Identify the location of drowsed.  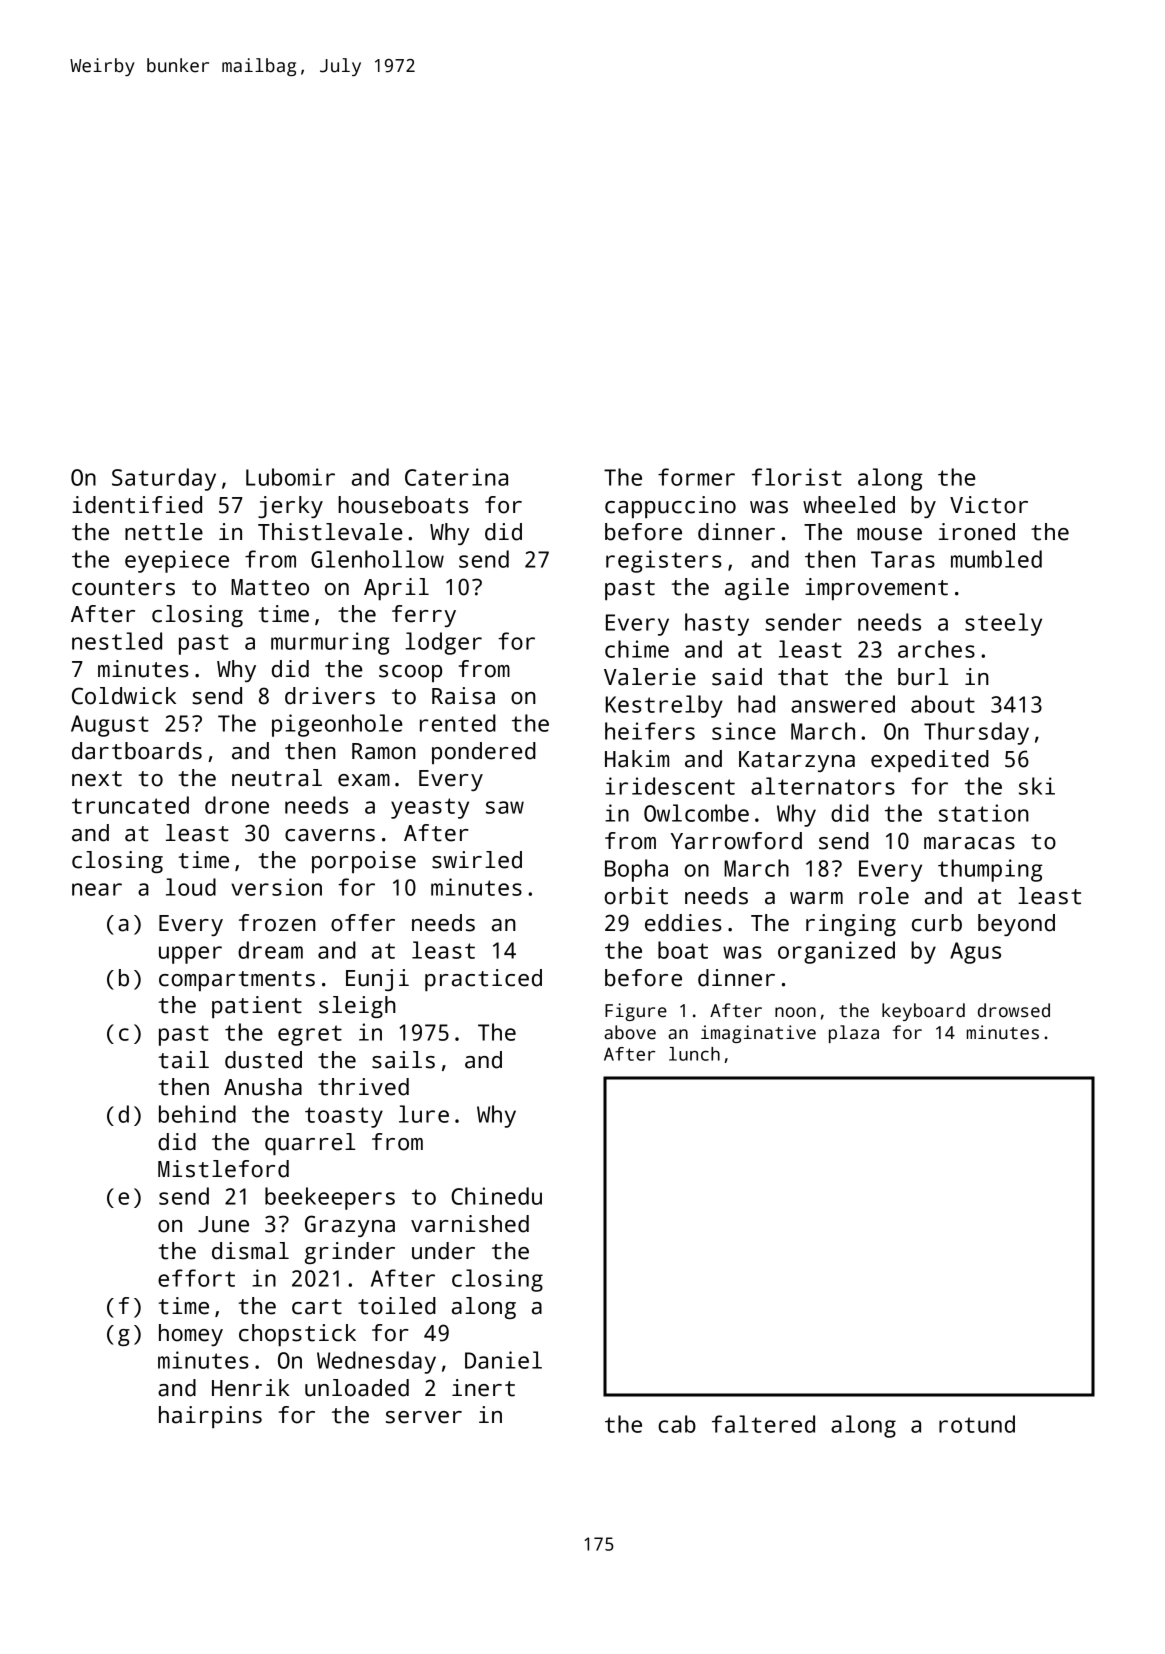
(1014, 1010).
